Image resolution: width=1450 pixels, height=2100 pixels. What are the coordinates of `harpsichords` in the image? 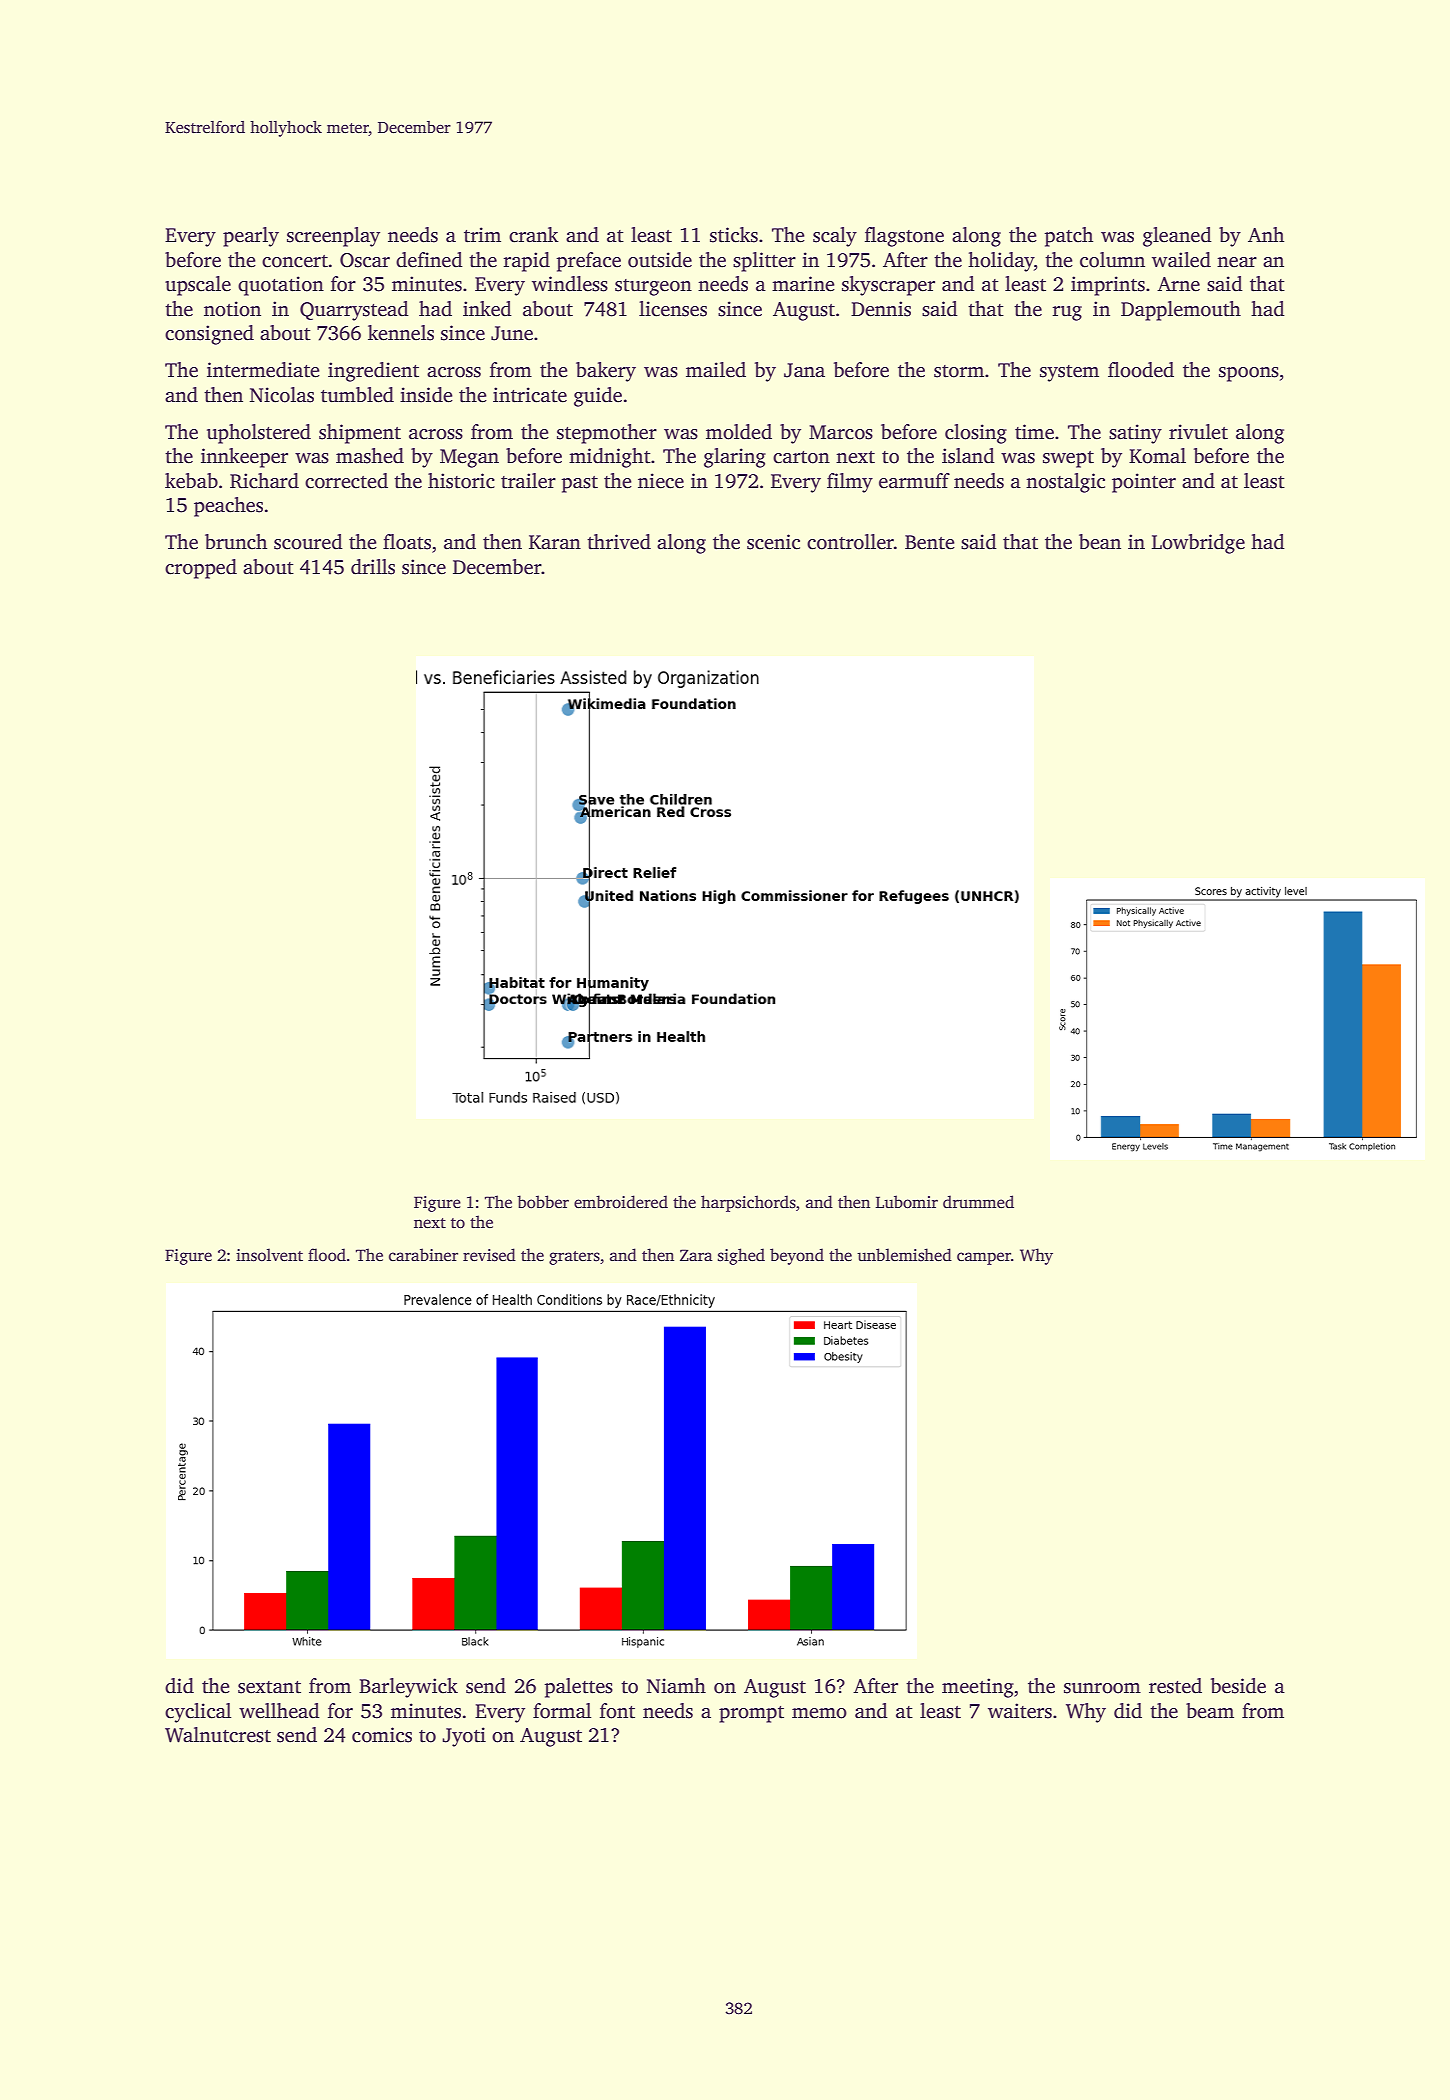 It's located at (748, 1203).
